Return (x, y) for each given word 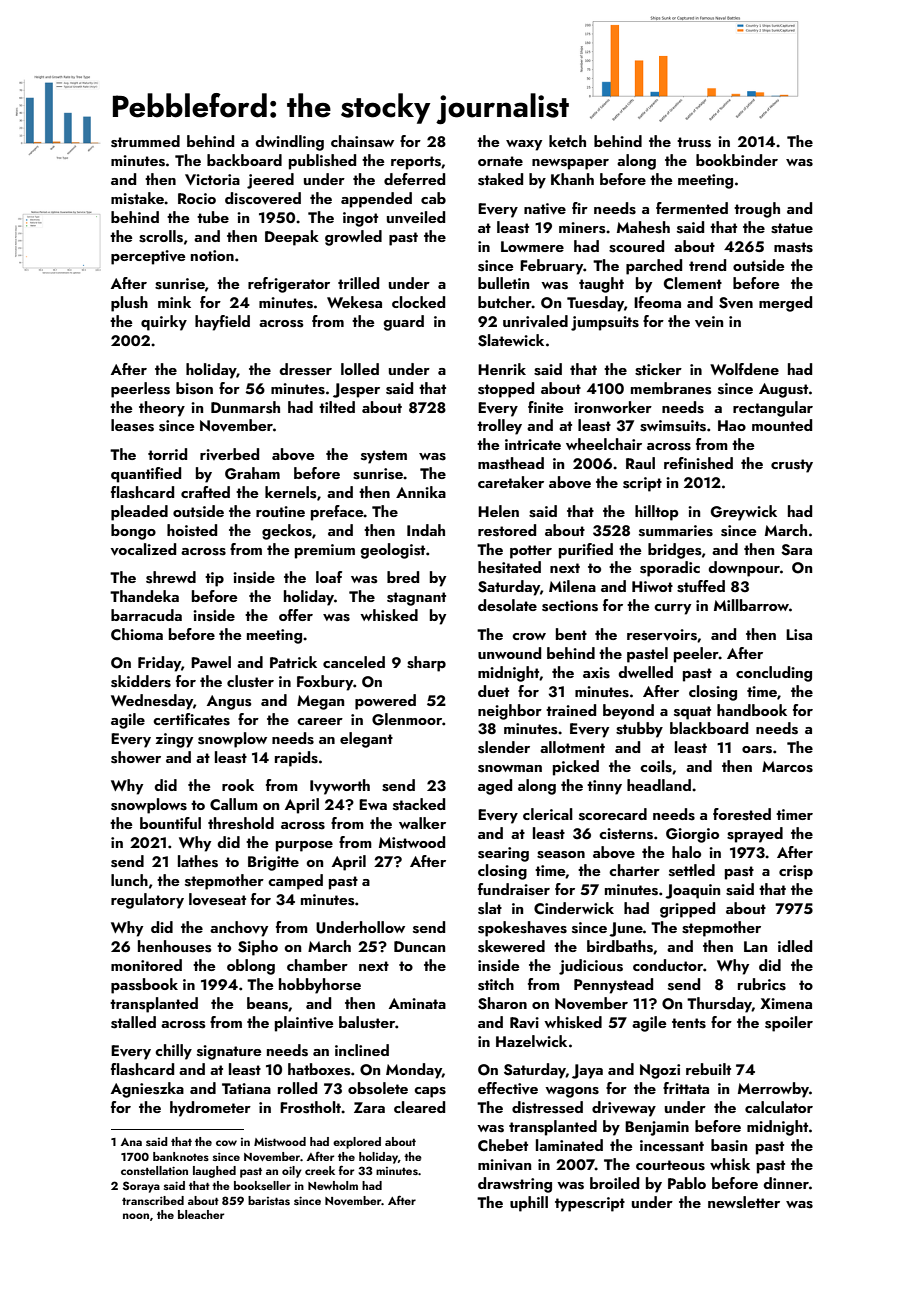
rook (238, 785)
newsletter (744, 1202)
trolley (499, 427)
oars (757, 750)
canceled (354, 662)
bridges (674, 551)
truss (694, 142)
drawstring (515, 1185)
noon (136, 1216)
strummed (145, 141)
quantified (146, 475)
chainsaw (362, 141)
